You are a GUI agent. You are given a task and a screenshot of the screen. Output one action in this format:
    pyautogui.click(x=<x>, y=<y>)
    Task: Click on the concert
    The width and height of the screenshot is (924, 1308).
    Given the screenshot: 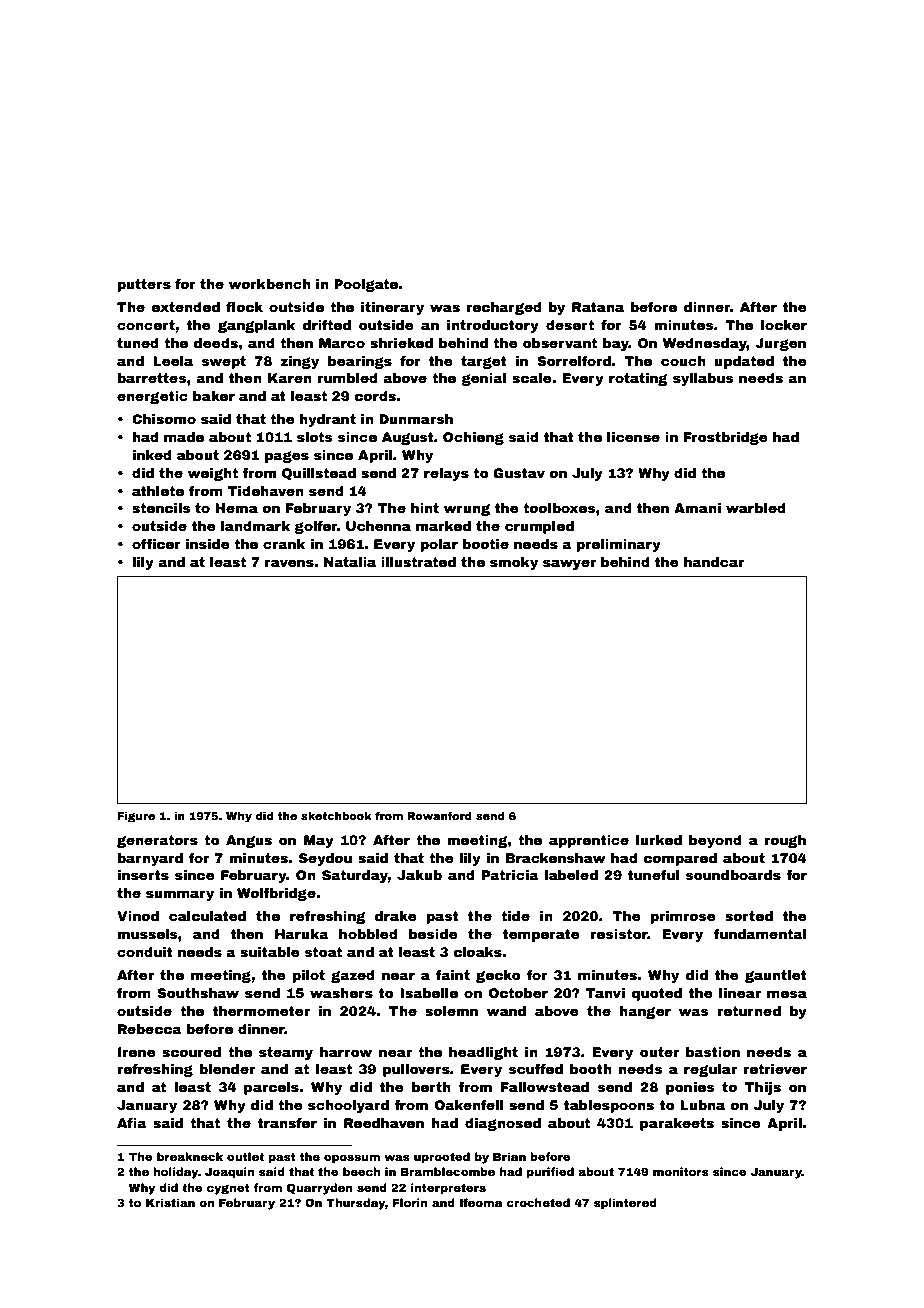 What is the action you would take?
    pyautogui.click(x=146, y=325)
